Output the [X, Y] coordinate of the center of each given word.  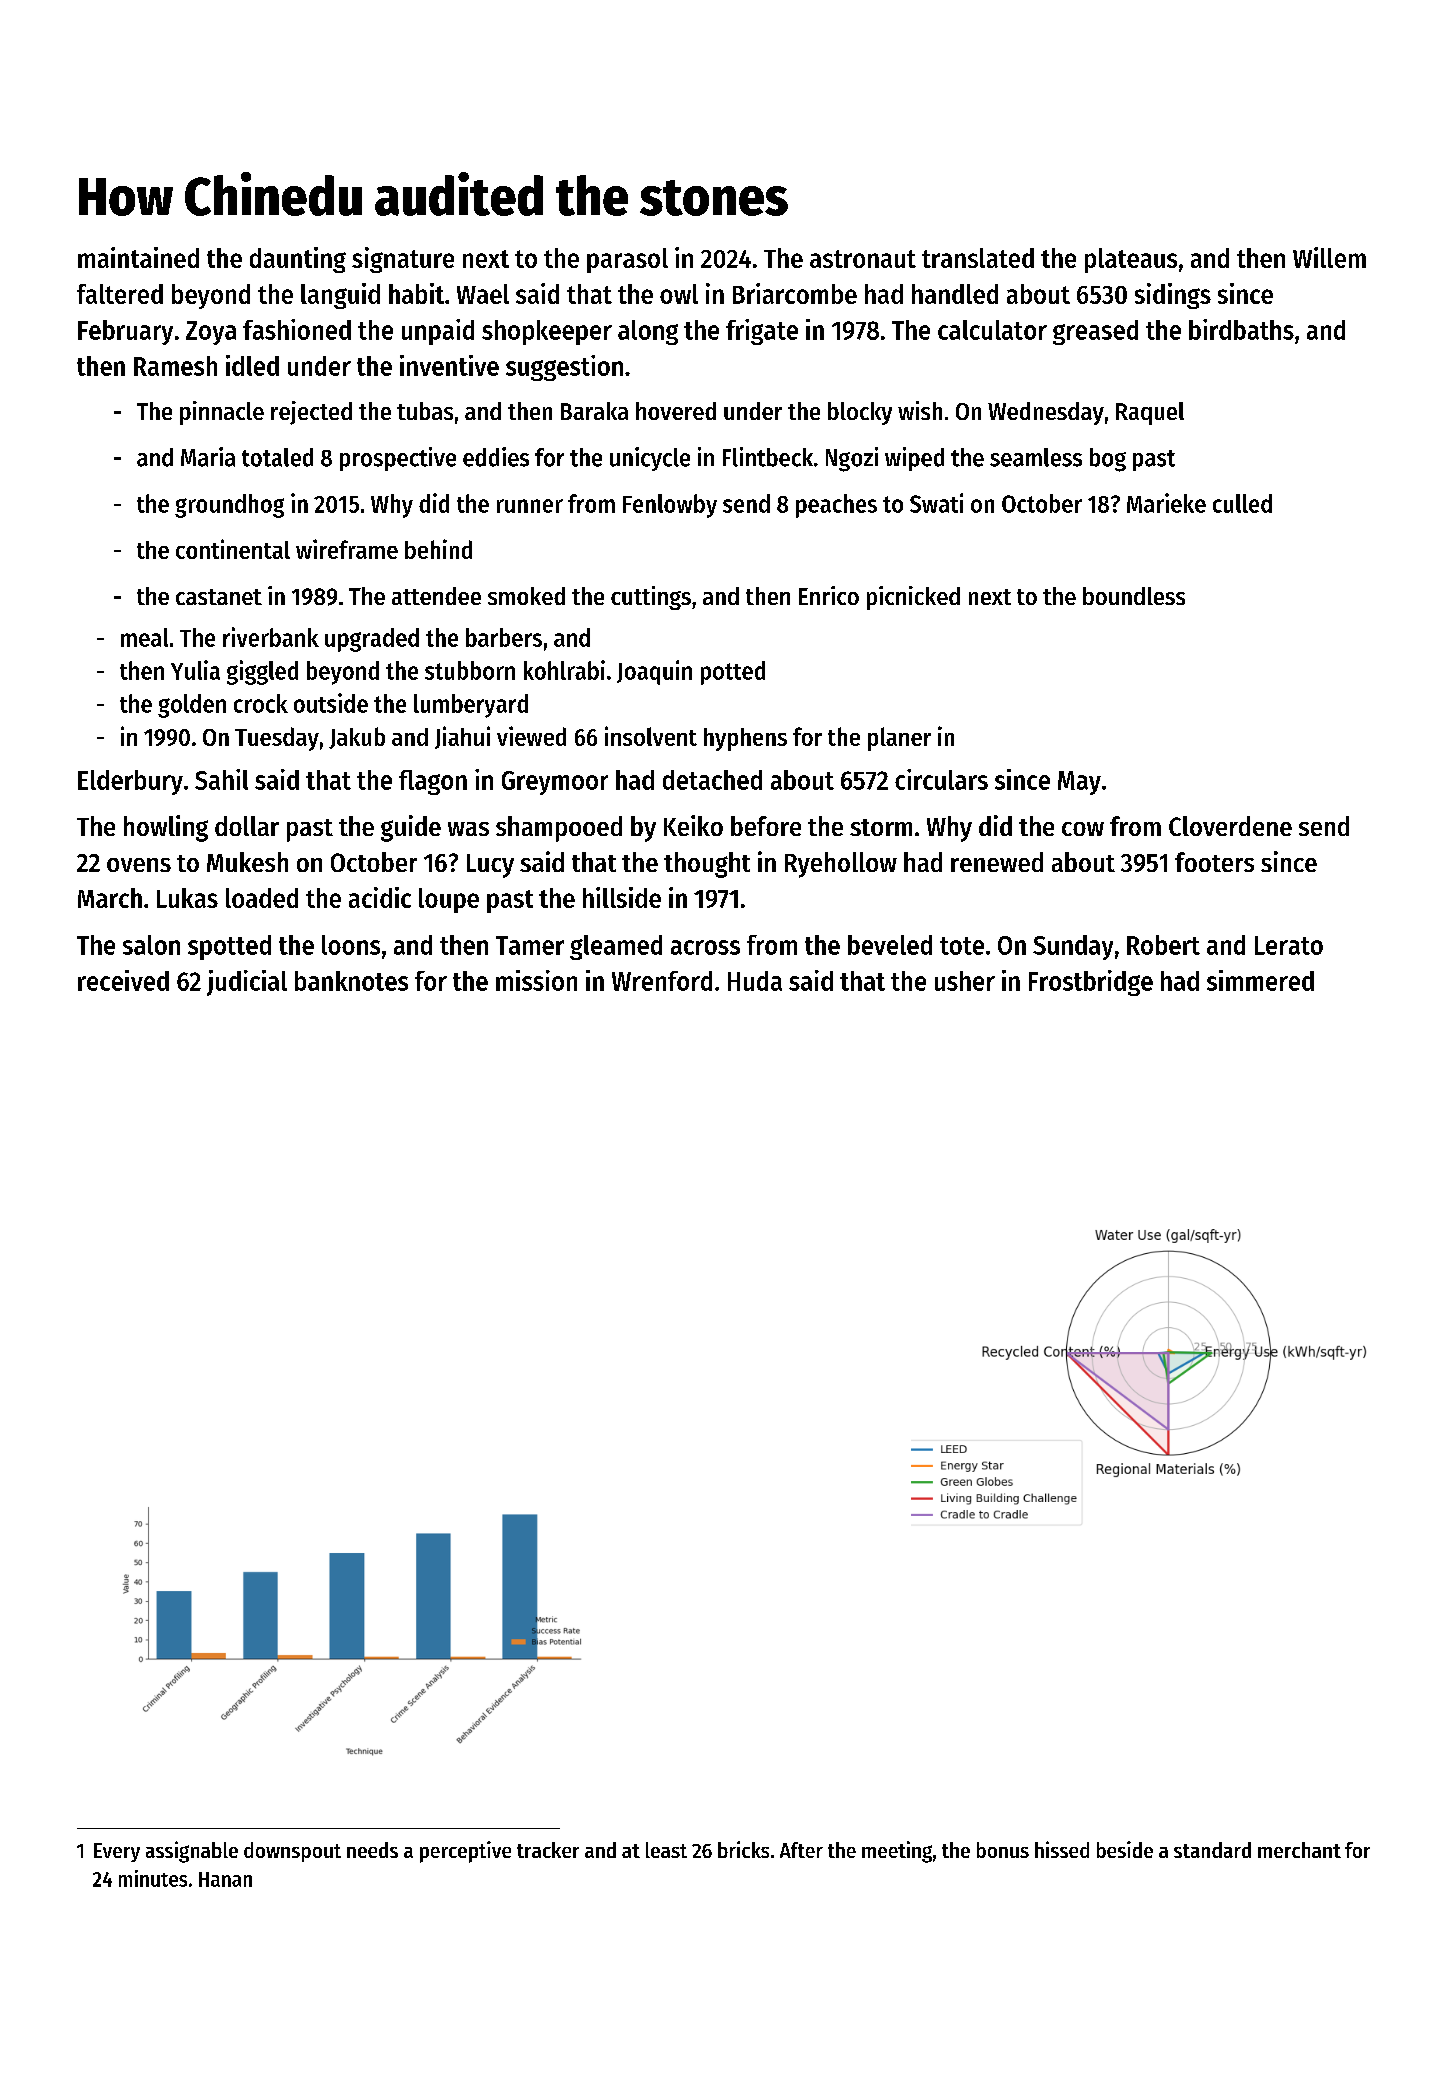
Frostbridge [1091, 983]
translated [978, 258]
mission [536, 980]
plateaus [1131, 260]
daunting [298, 260]
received [123, 980]
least [666, 1850]
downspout [292, 1852]
